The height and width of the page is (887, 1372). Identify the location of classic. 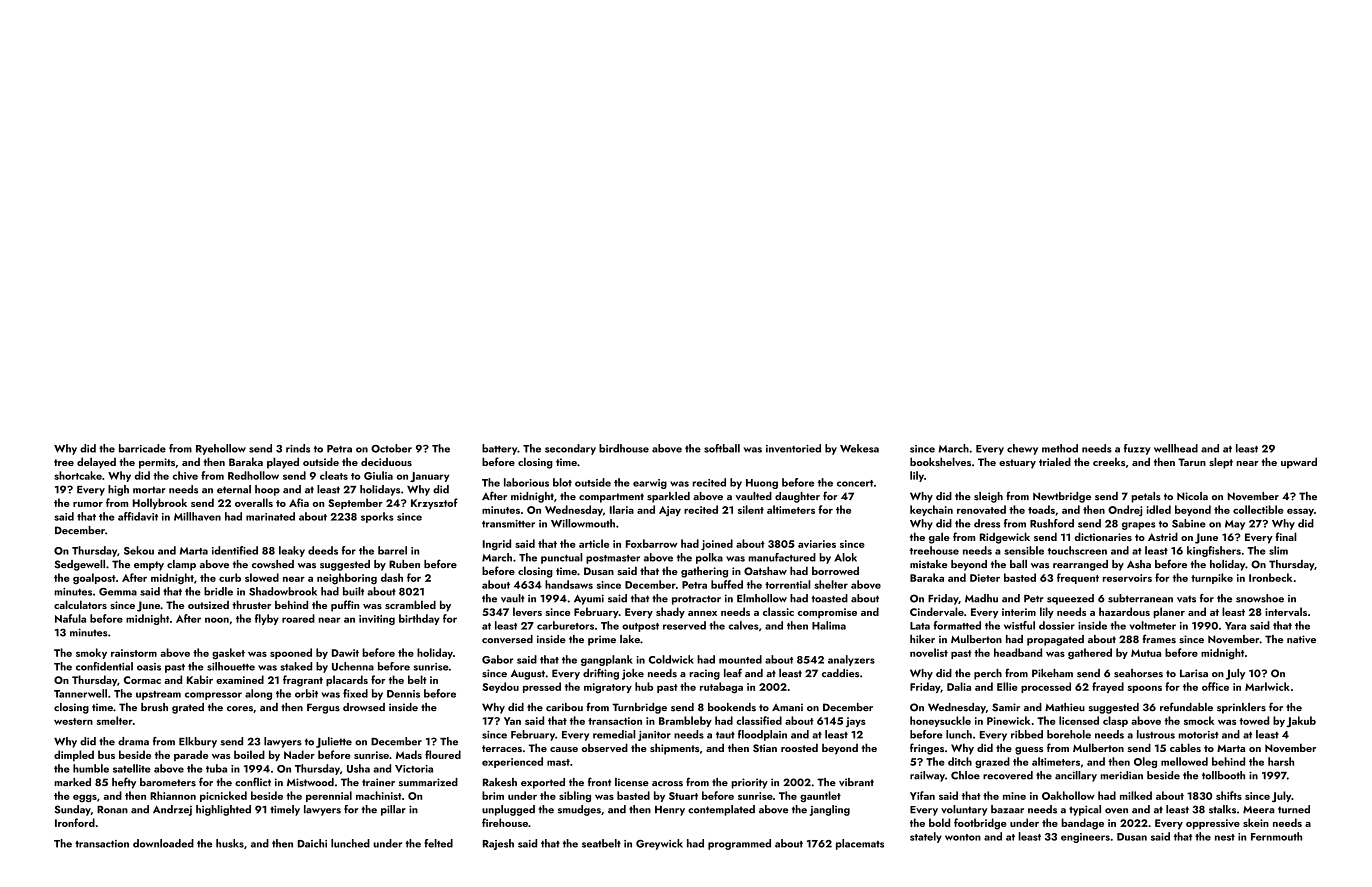
(778, 611).
